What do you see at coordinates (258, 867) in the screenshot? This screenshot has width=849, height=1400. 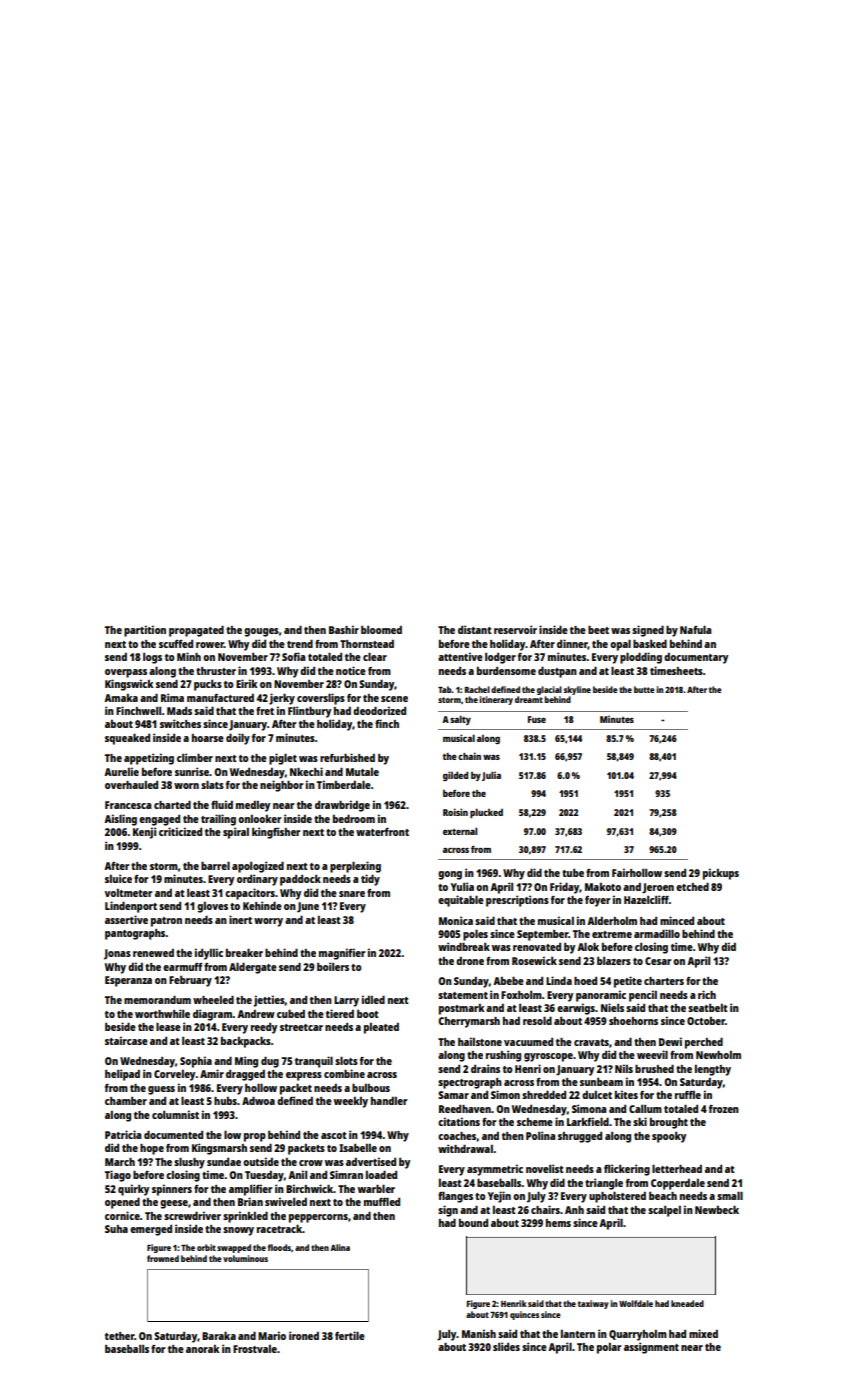 I see `apologized` at bounding box center [258, 867].
